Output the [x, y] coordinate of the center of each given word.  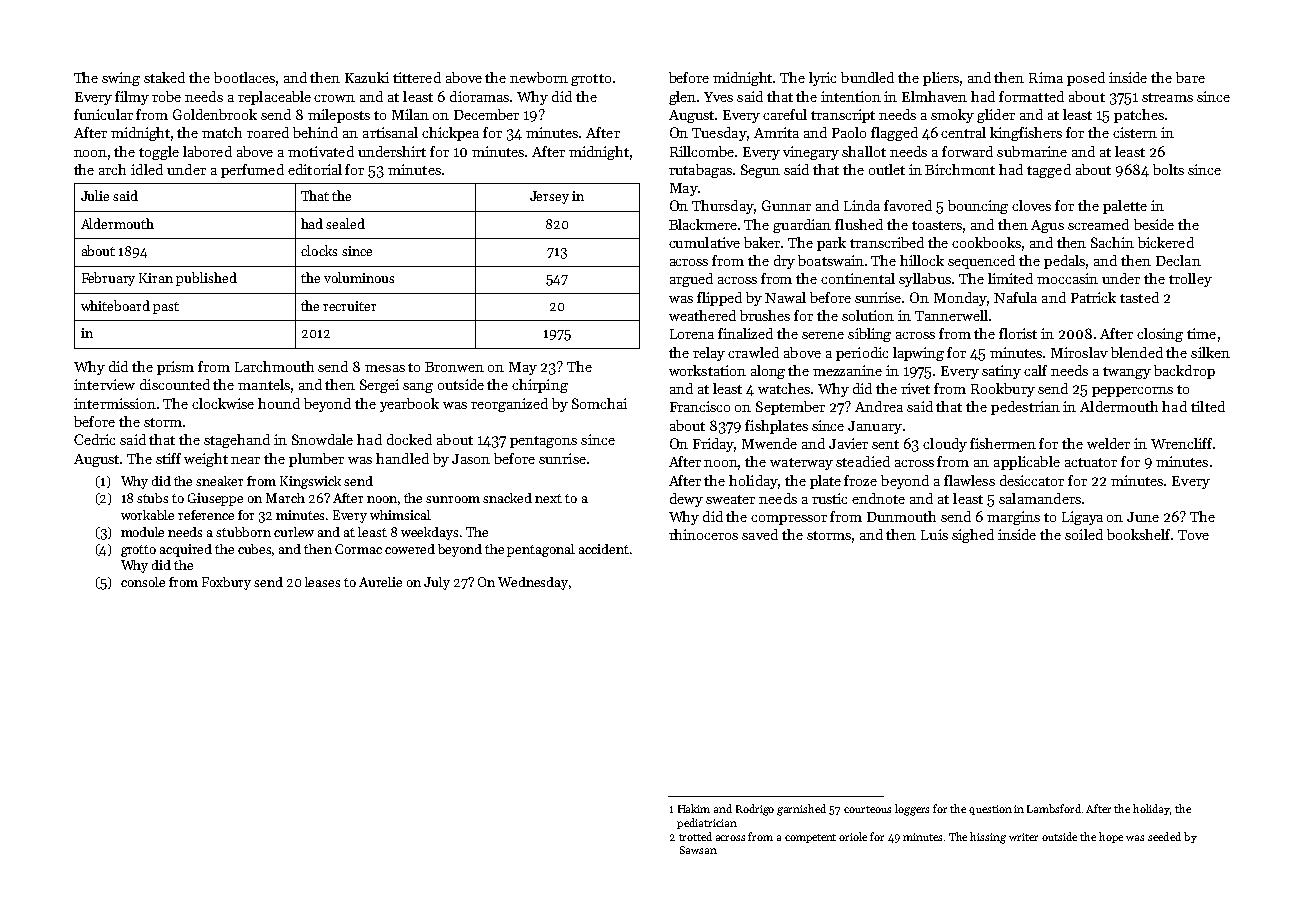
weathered [702, 315]
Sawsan [698, 850]
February [108, 279]
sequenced [981, 262]
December [486, 114]
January [875, 427]
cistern [1135, 132]
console [143, 582]
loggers [912, 810]
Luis [934, 534]
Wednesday [533, 583]
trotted [695, 836]
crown [334, 98]
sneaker [219, 481]
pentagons [543, 442]
